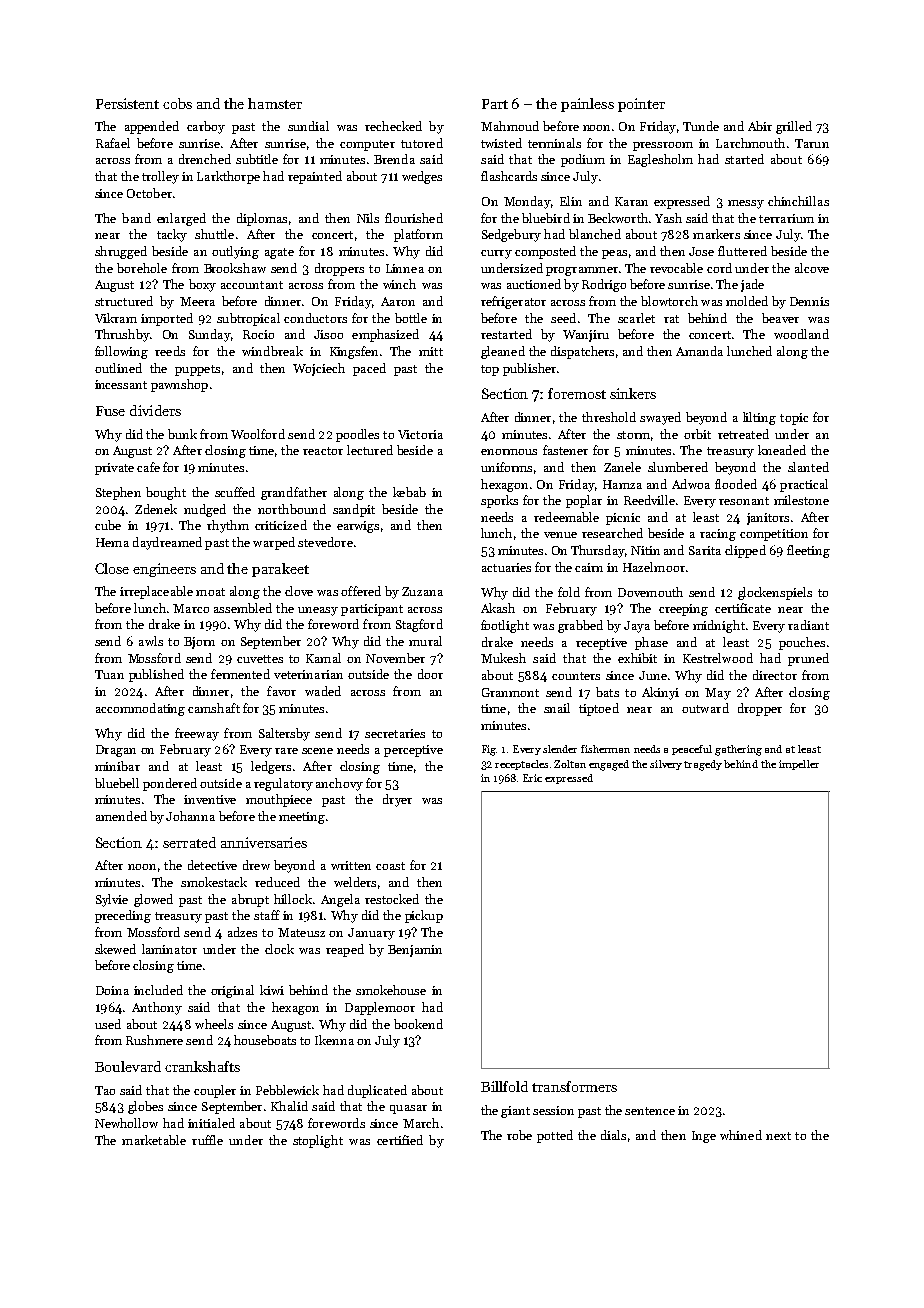 The height and width of the document is (1308, 924). Describe the element at coordinates (801, 334) in the document. I see `woodland` at that location.
